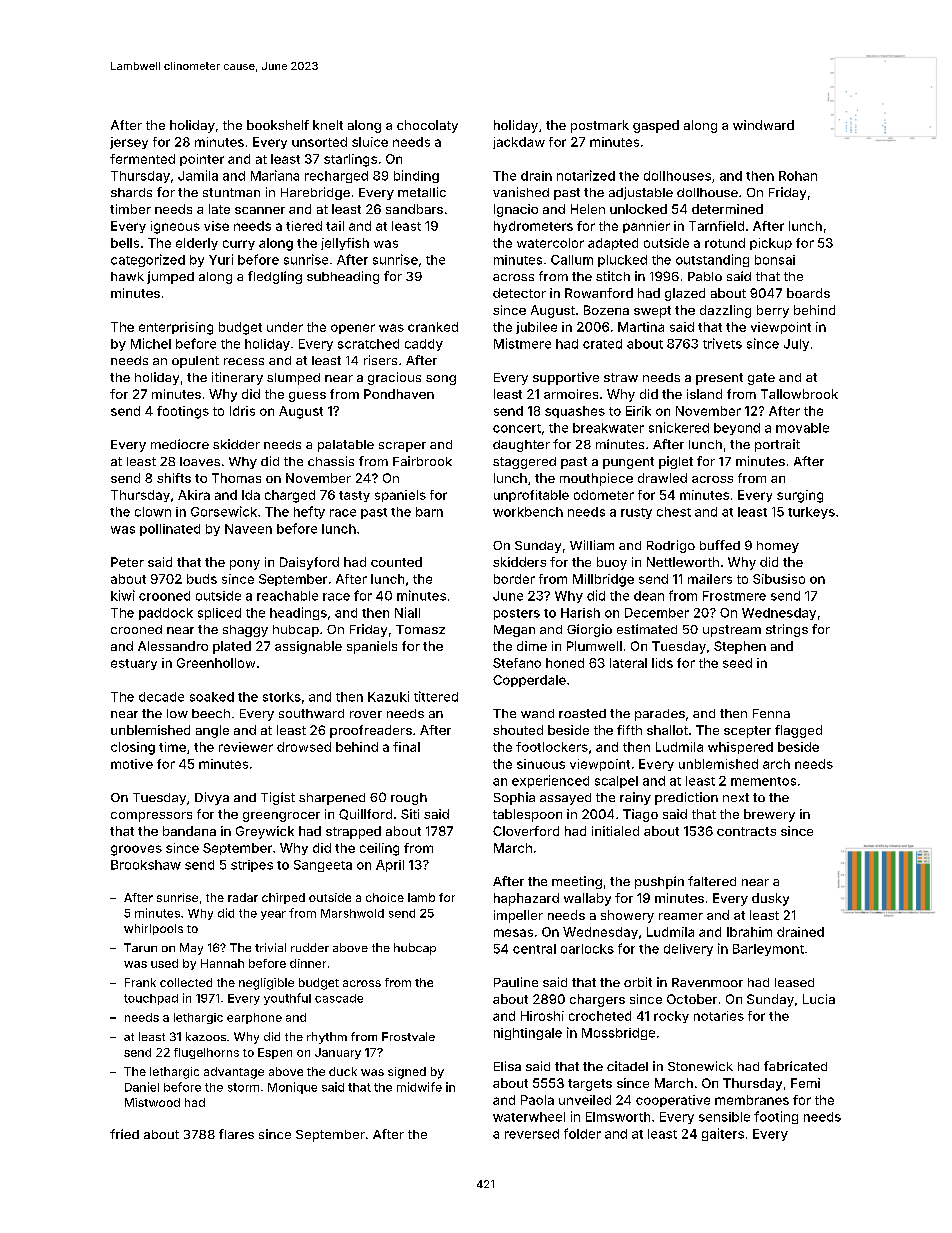  What do you see at coordinates (394, 378) in the screenshot?
I see `gracious` at bounding box center [394, 378].
